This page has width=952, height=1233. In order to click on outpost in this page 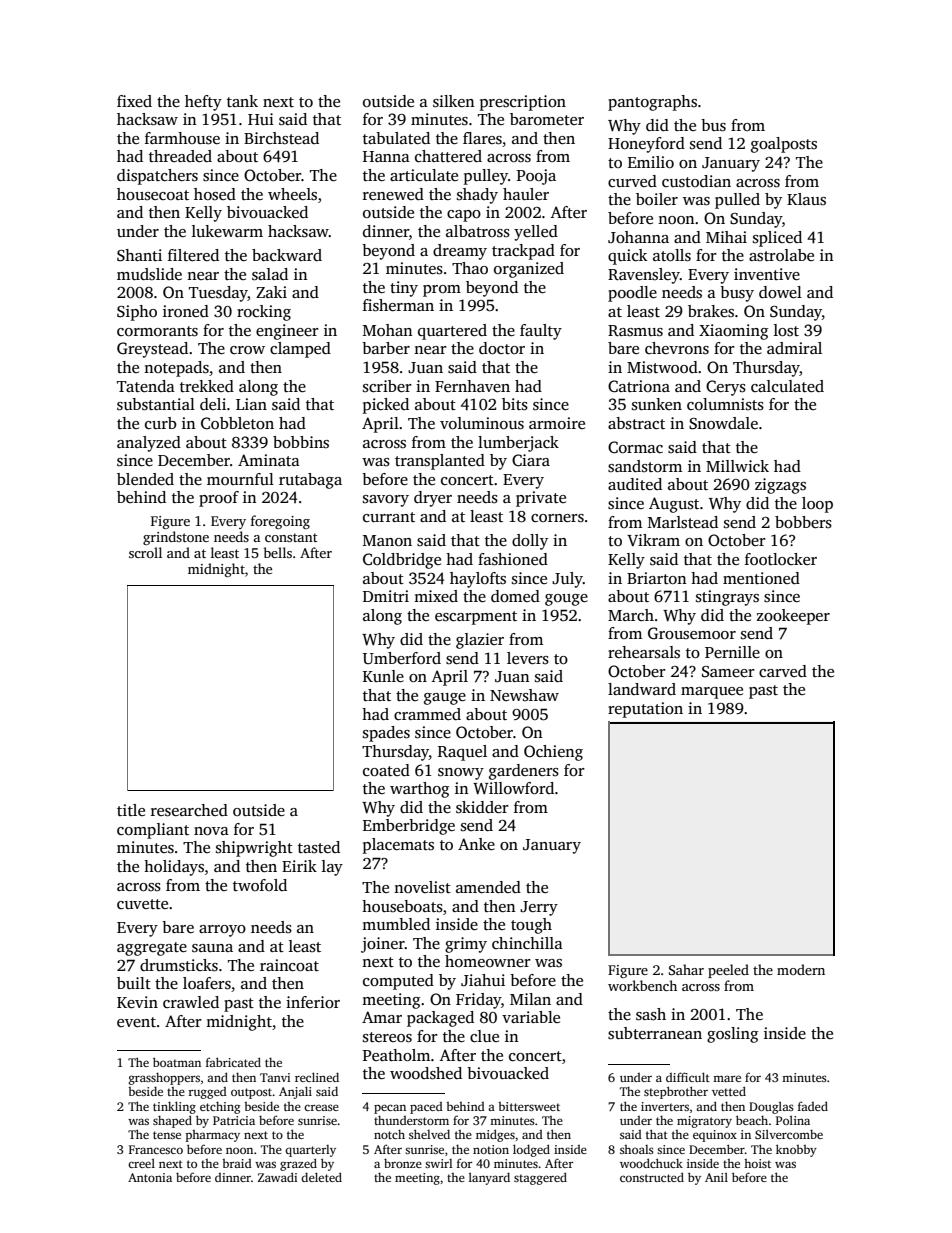, I will do `click(251, 1093)`.
